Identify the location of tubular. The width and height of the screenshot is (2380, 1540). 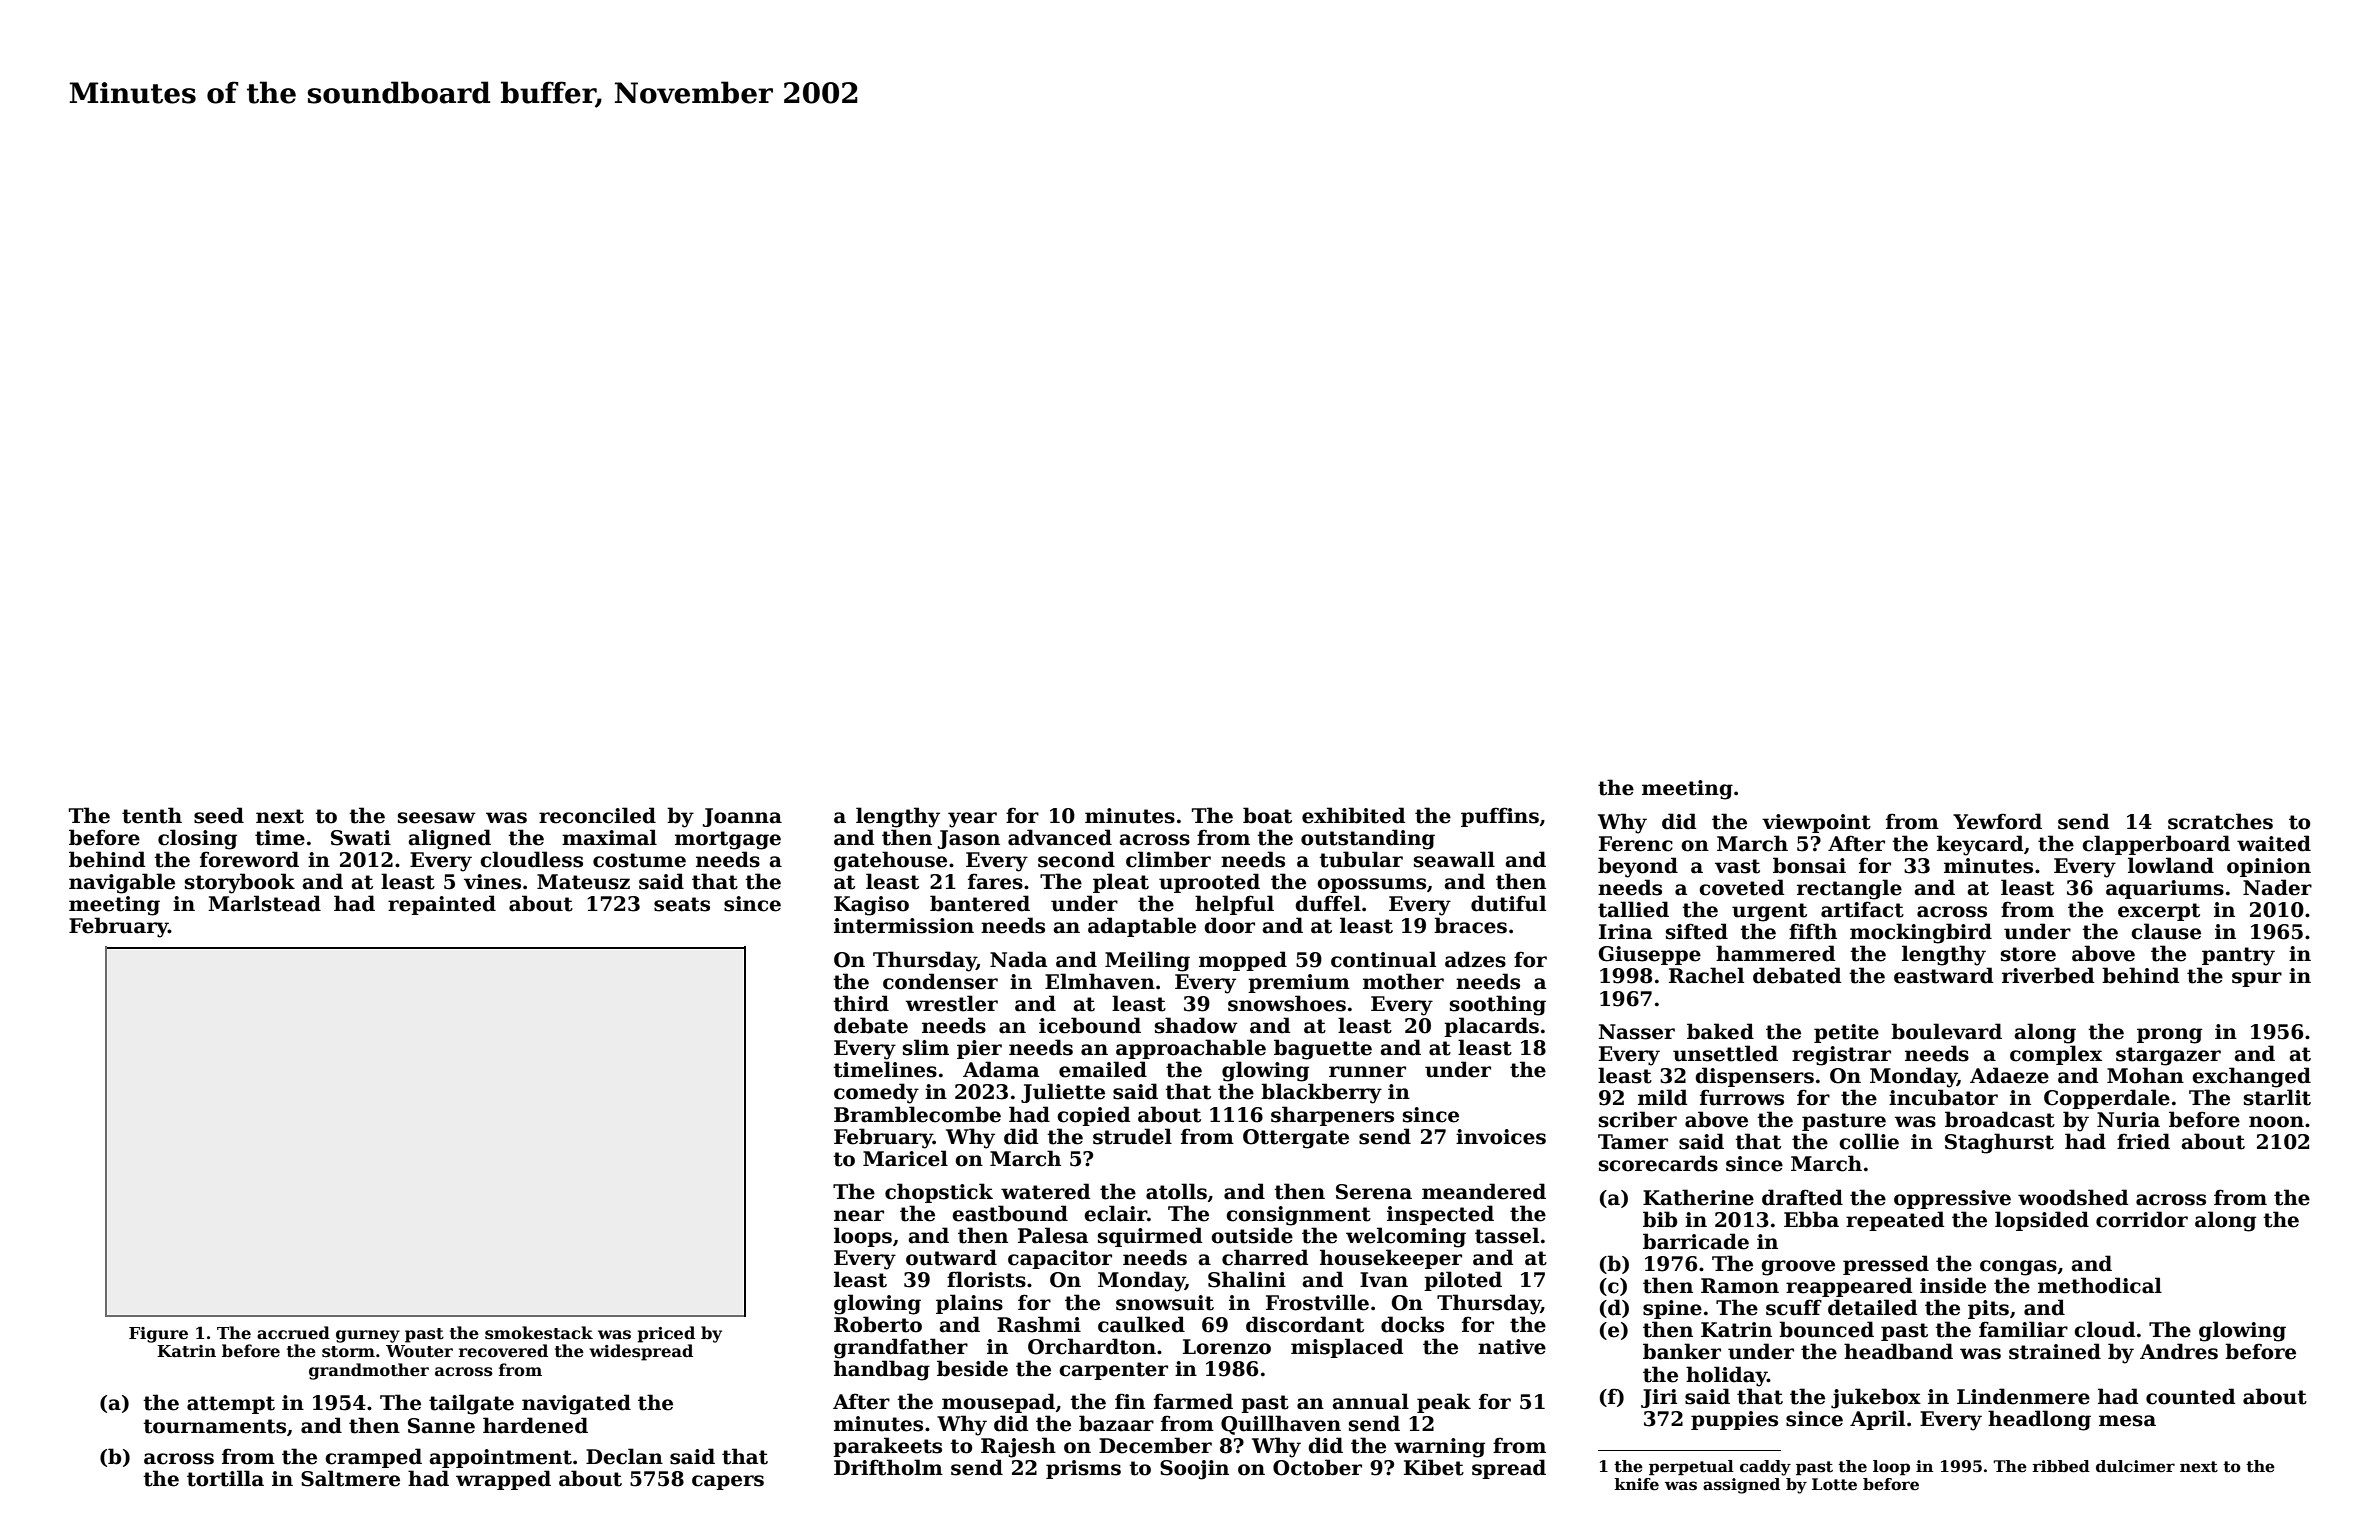
(1361, 859).
